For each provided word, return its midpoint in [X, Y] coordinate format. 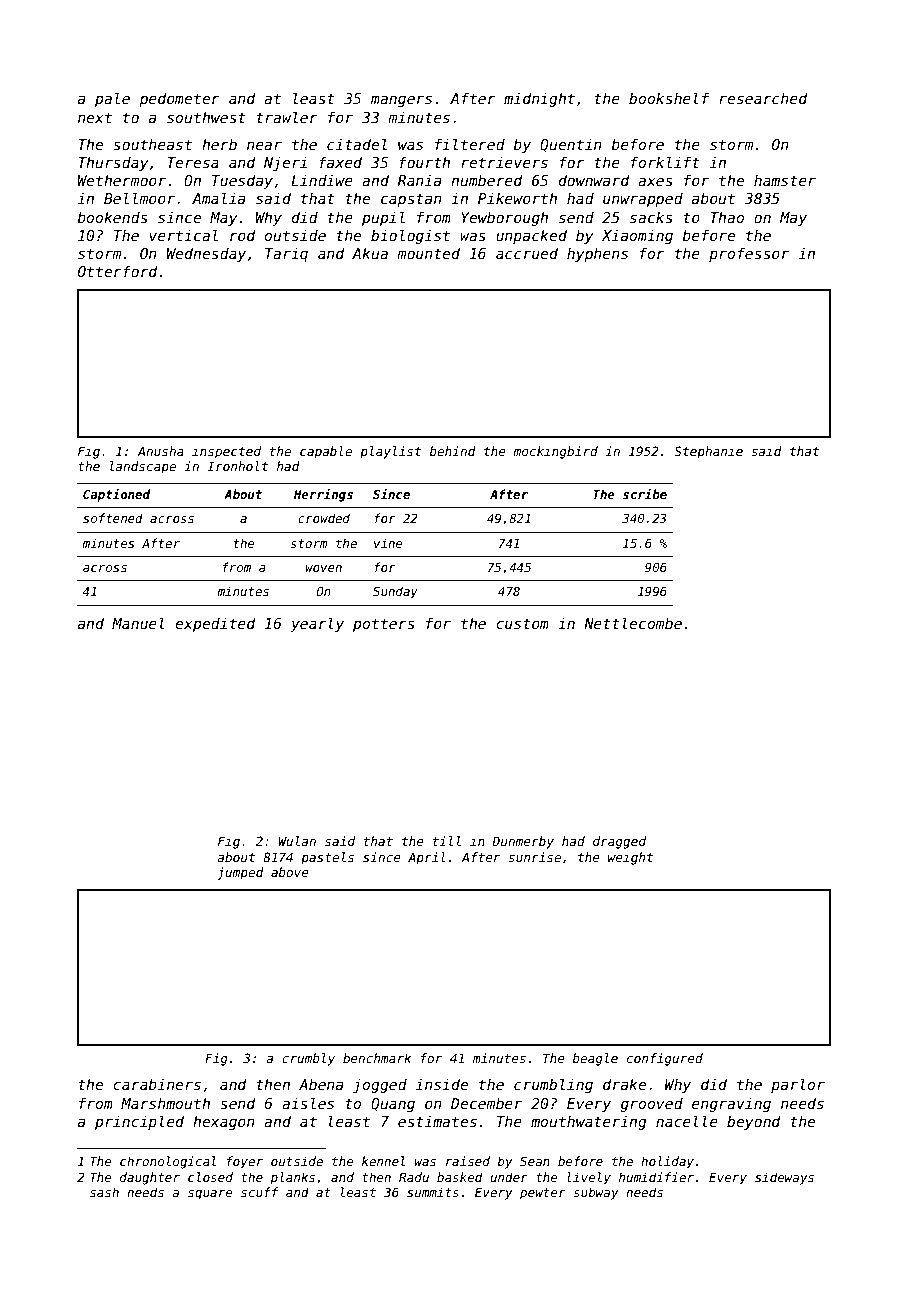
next [95, 117]
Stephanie [708, 452]
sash [104, 1192]
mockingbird [555, 452]
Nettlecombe [633, 623]
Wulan [297, 841]
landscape [143, 467]
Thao [727, 217]
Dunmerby [523, 842]
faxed [340, 162]
